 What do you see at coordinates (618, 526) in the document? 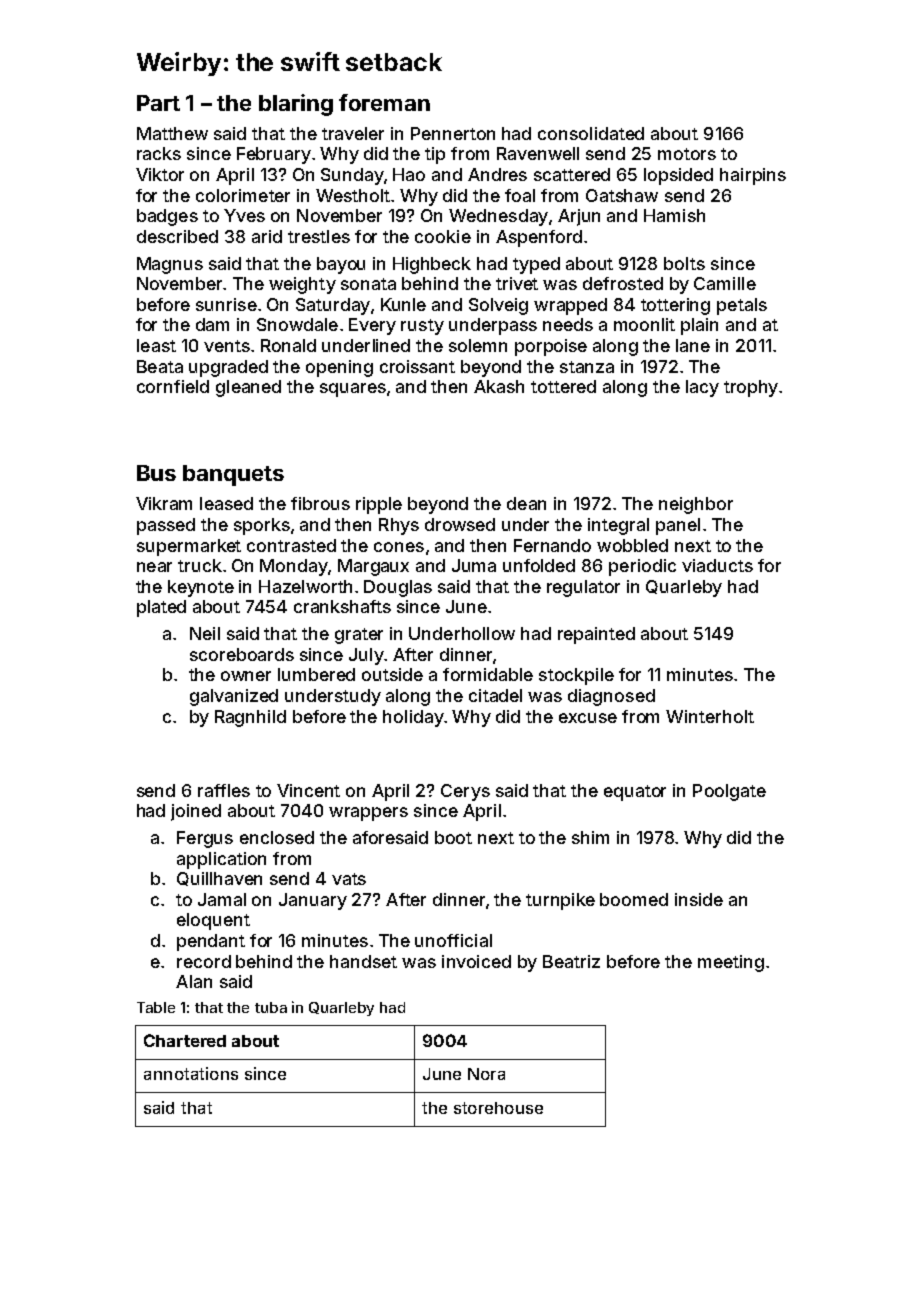
I see `integral` at bounding box center [618, 526].
